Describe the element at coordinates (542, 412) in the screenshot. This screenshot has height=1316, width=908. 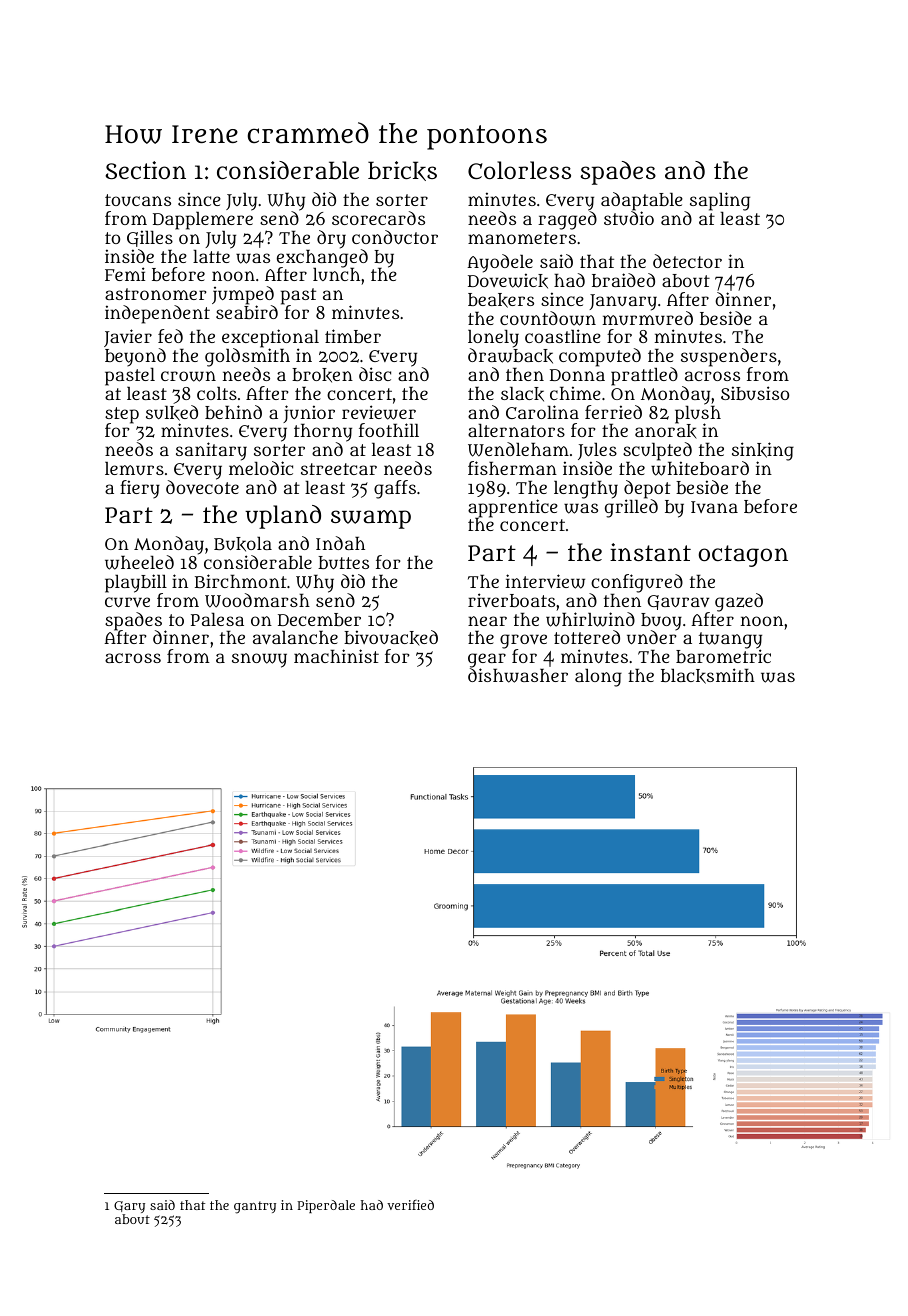
I see `Carolina` at that location.
